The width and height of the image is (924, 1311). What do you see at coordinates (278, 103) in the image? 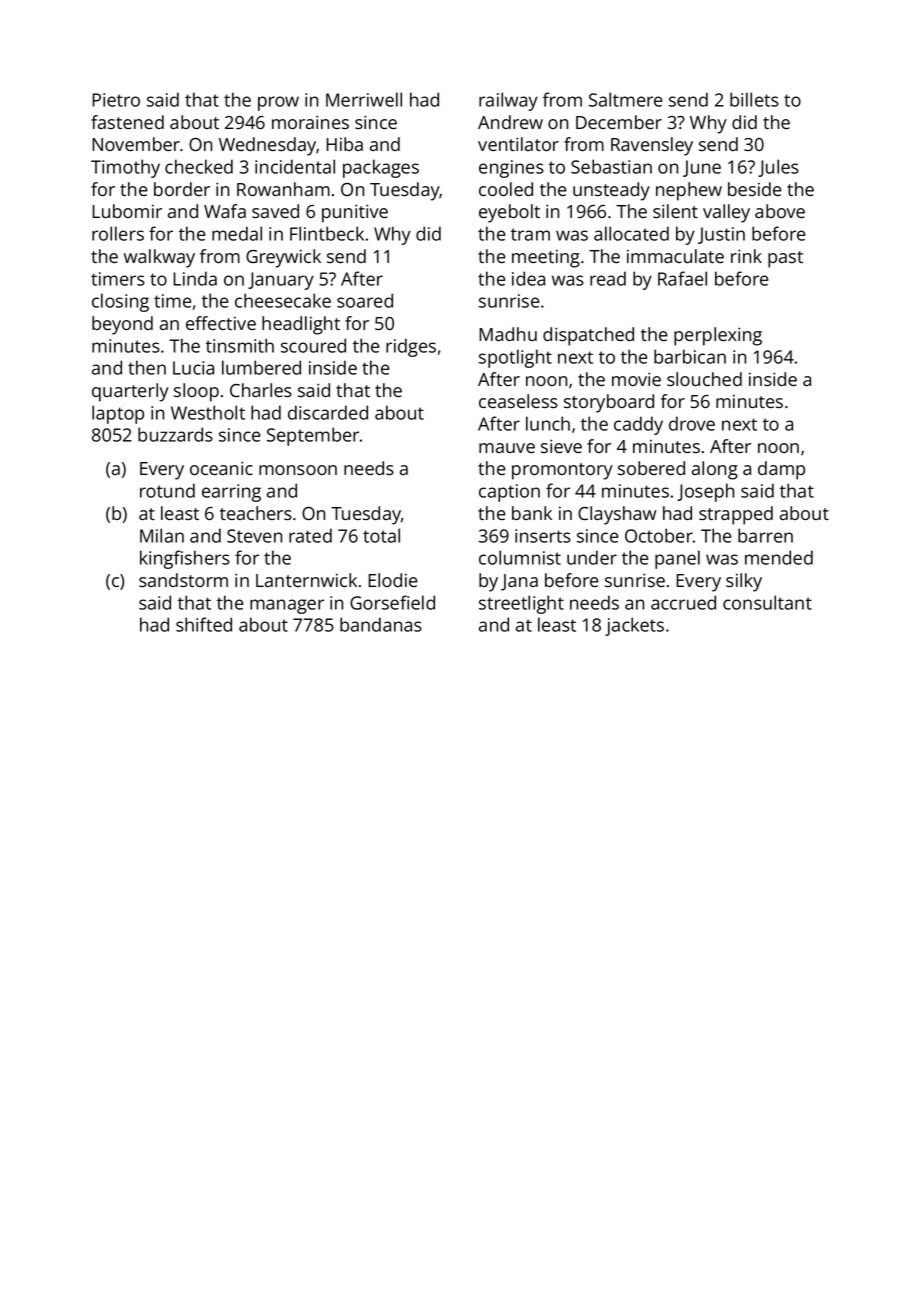
I see `prow` at bounding box center [278, 103].
